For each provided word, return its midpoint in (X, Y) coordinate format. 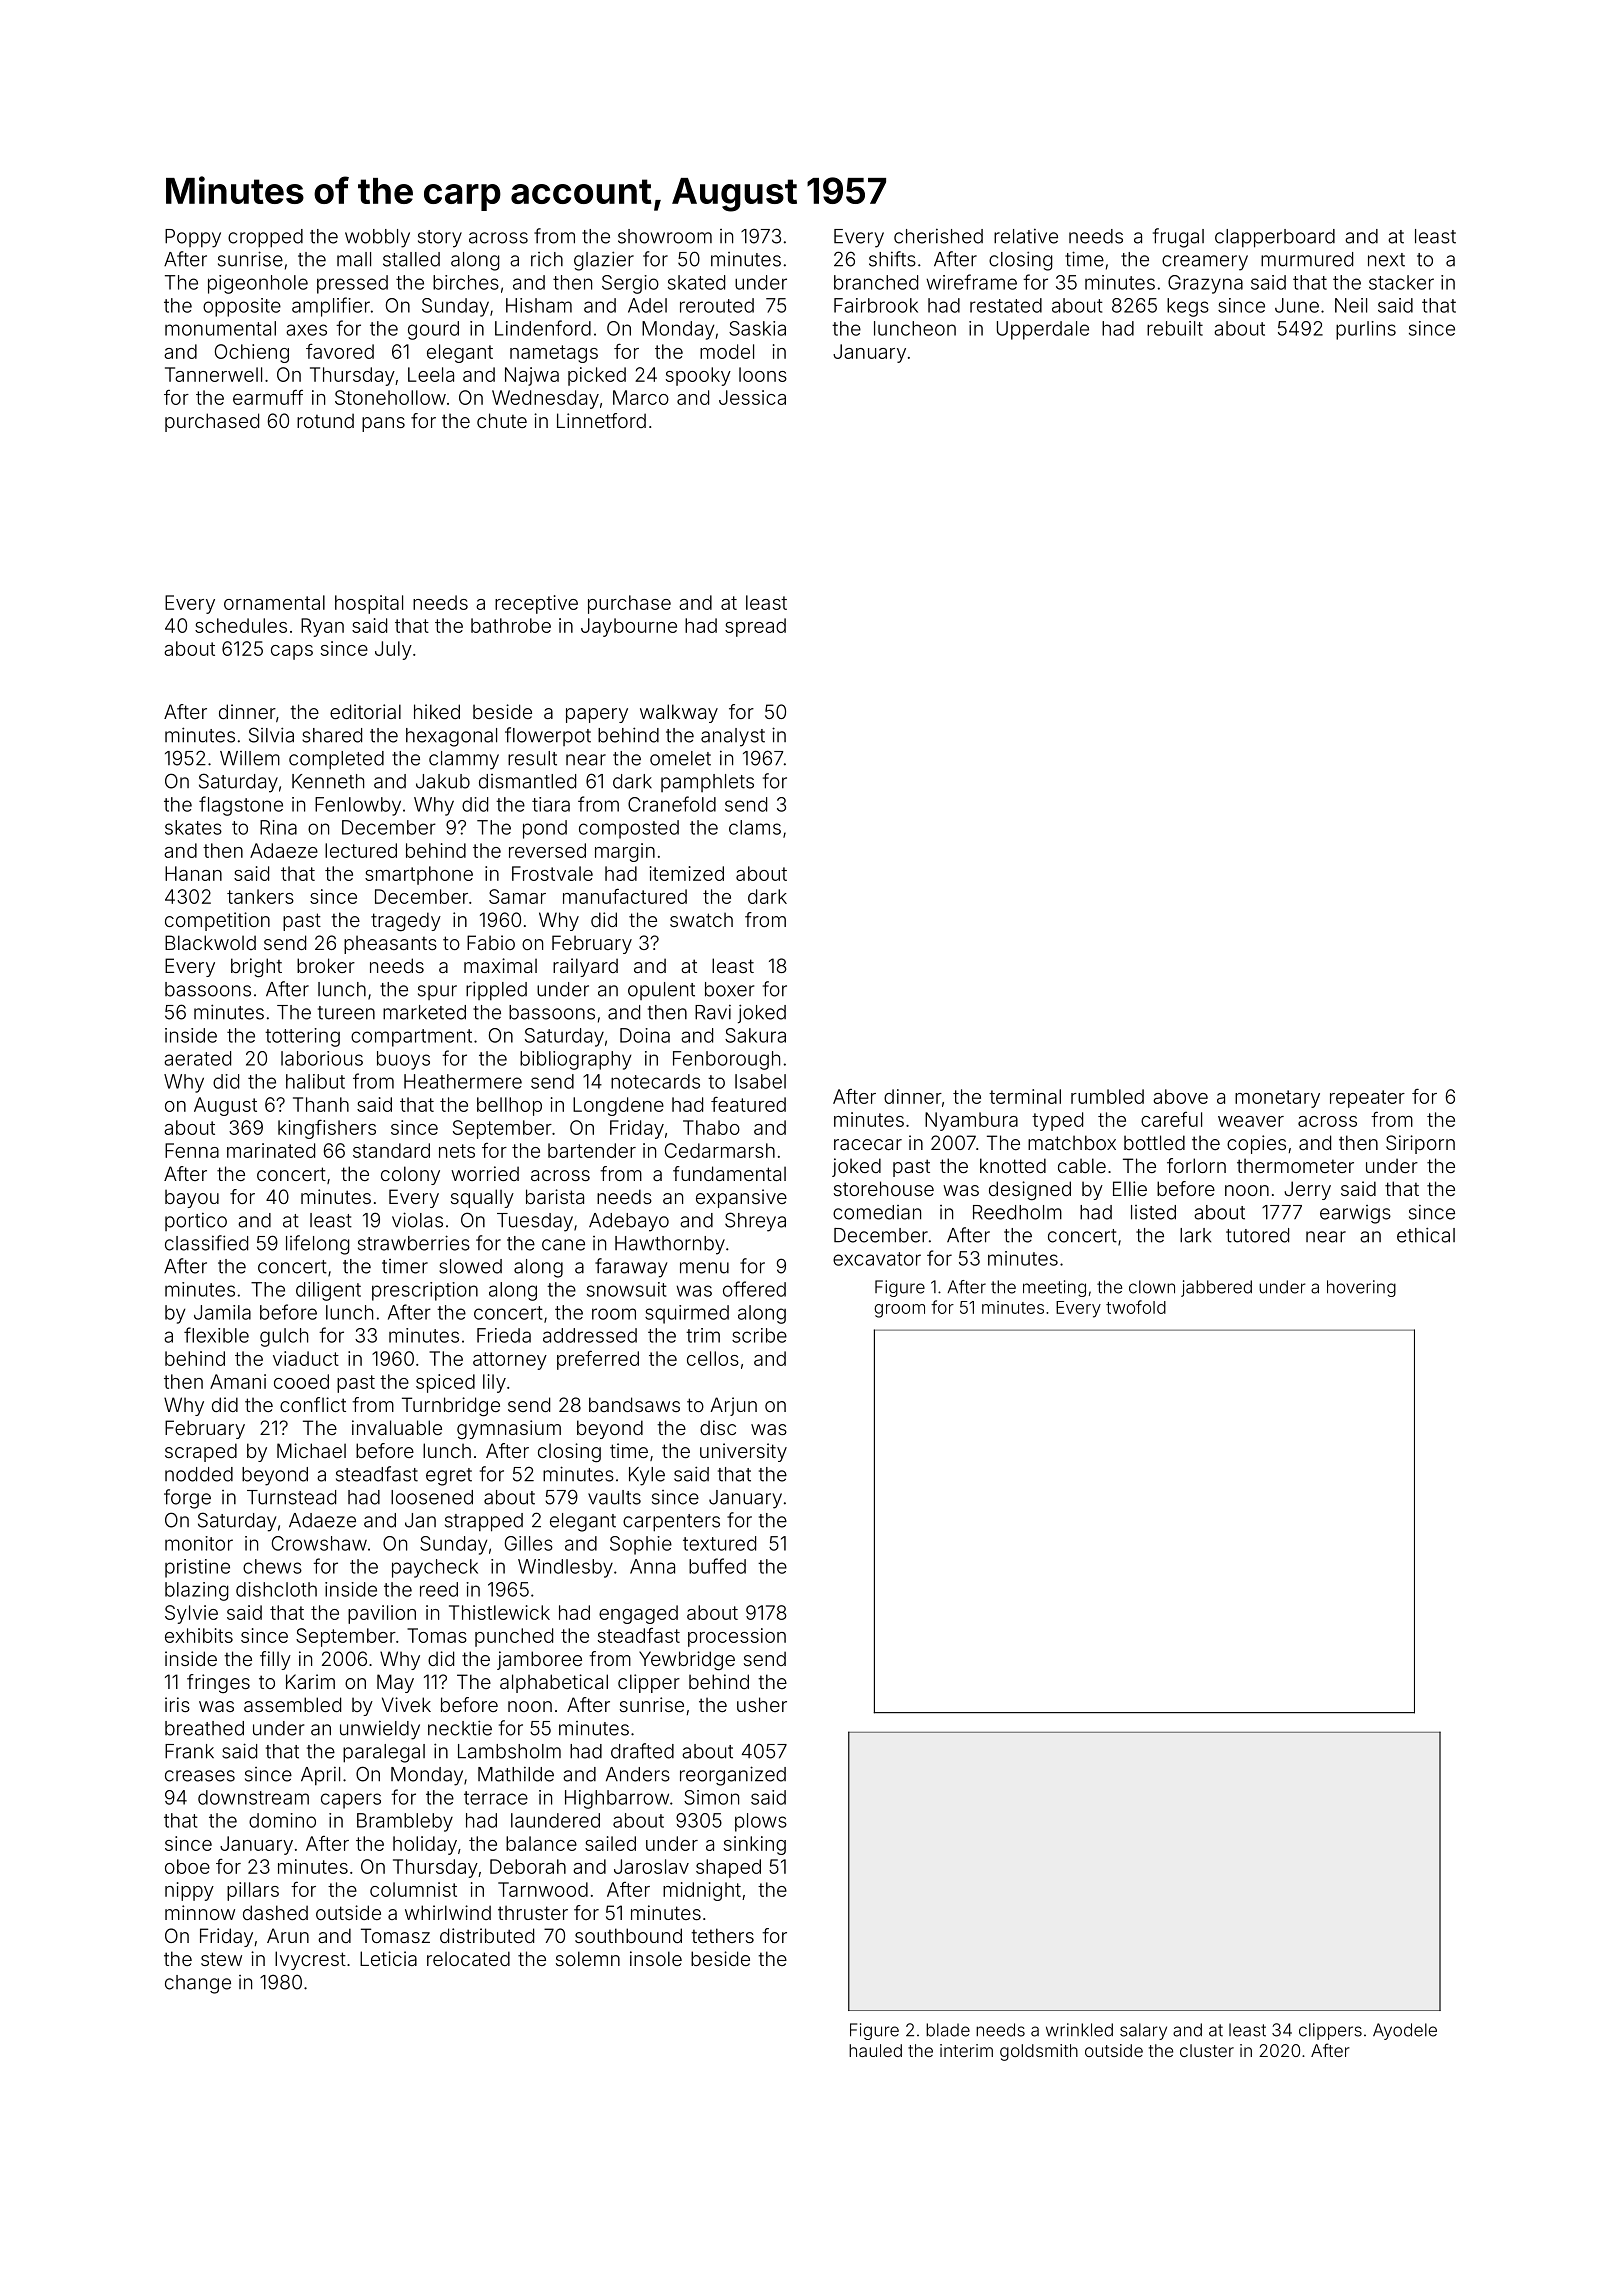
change (198, 1984)
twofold (1136, 1307)
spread (755, 627)
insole (656, 1958)
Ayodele (1405, 2031)
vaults (614, 1497)
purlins (1366, 330)
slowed (470, 1266)
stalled (411, 259)
